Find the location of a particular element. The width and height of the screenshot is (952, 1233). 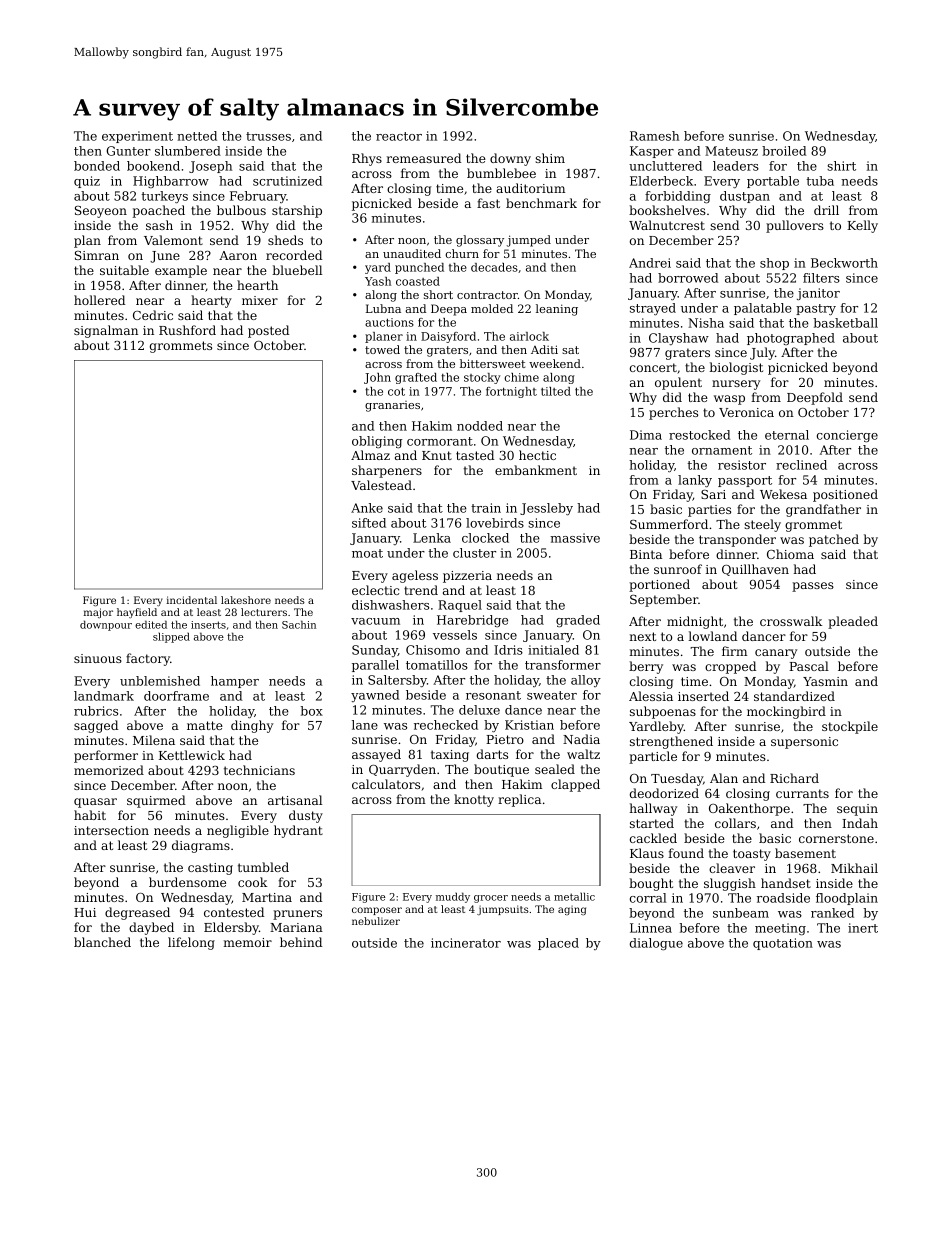

yawned is located at coordinates (375, 696).
